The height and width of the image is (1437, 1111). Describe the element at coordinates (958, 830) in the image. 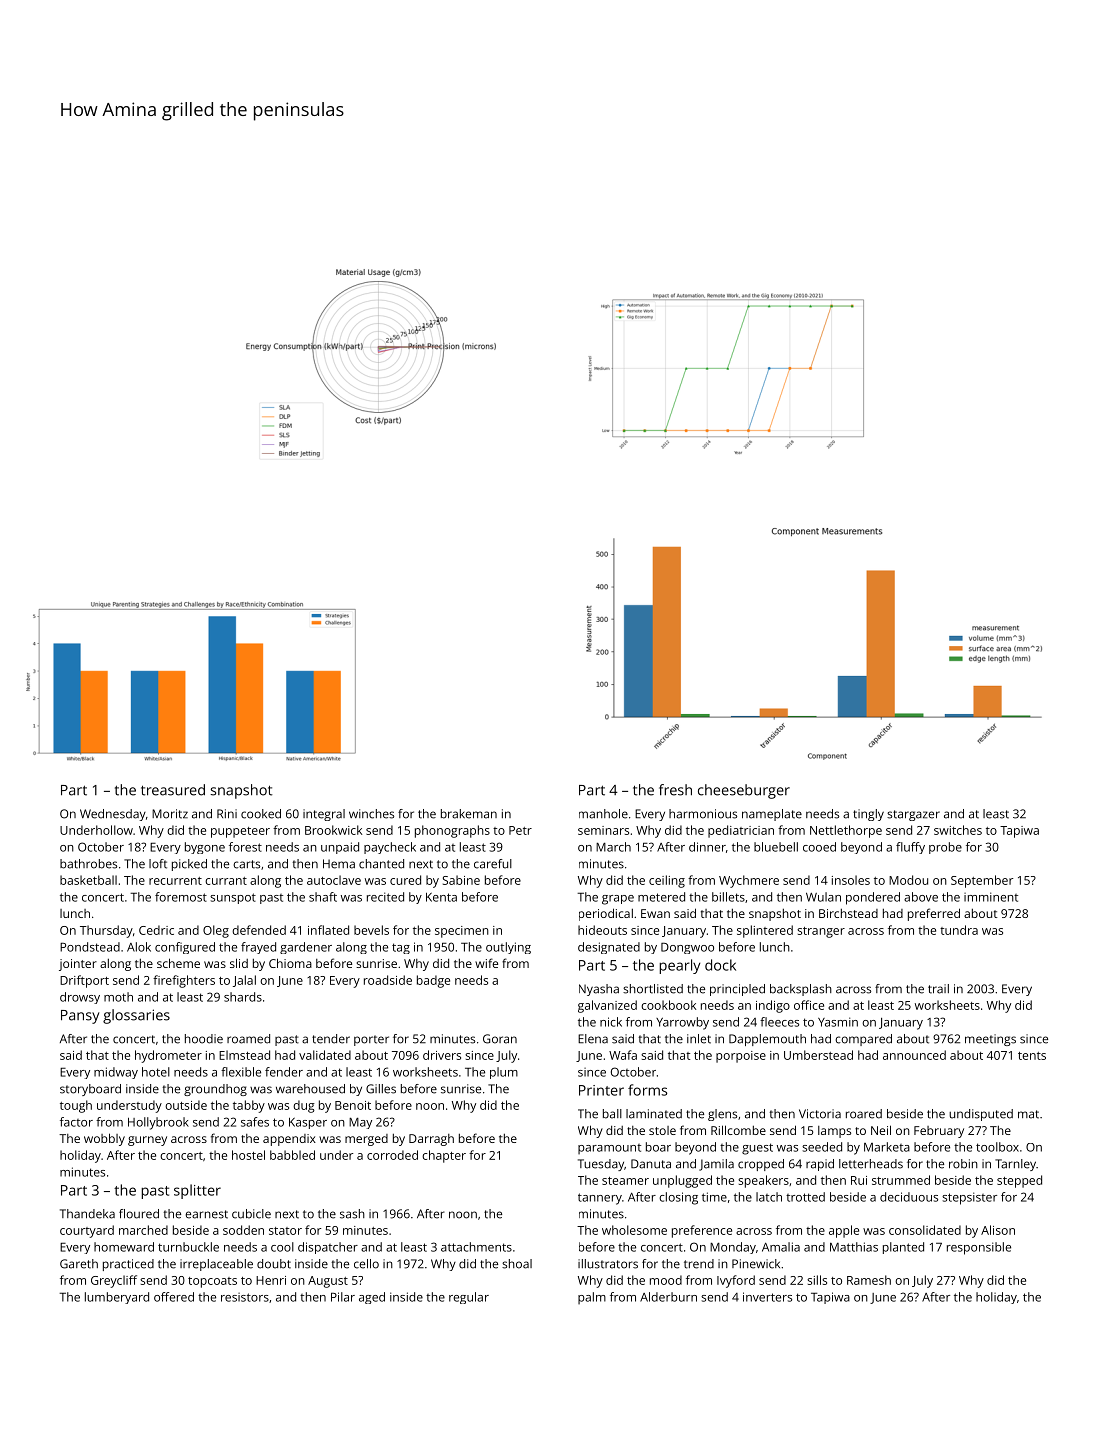

I see `switches` at that location.
